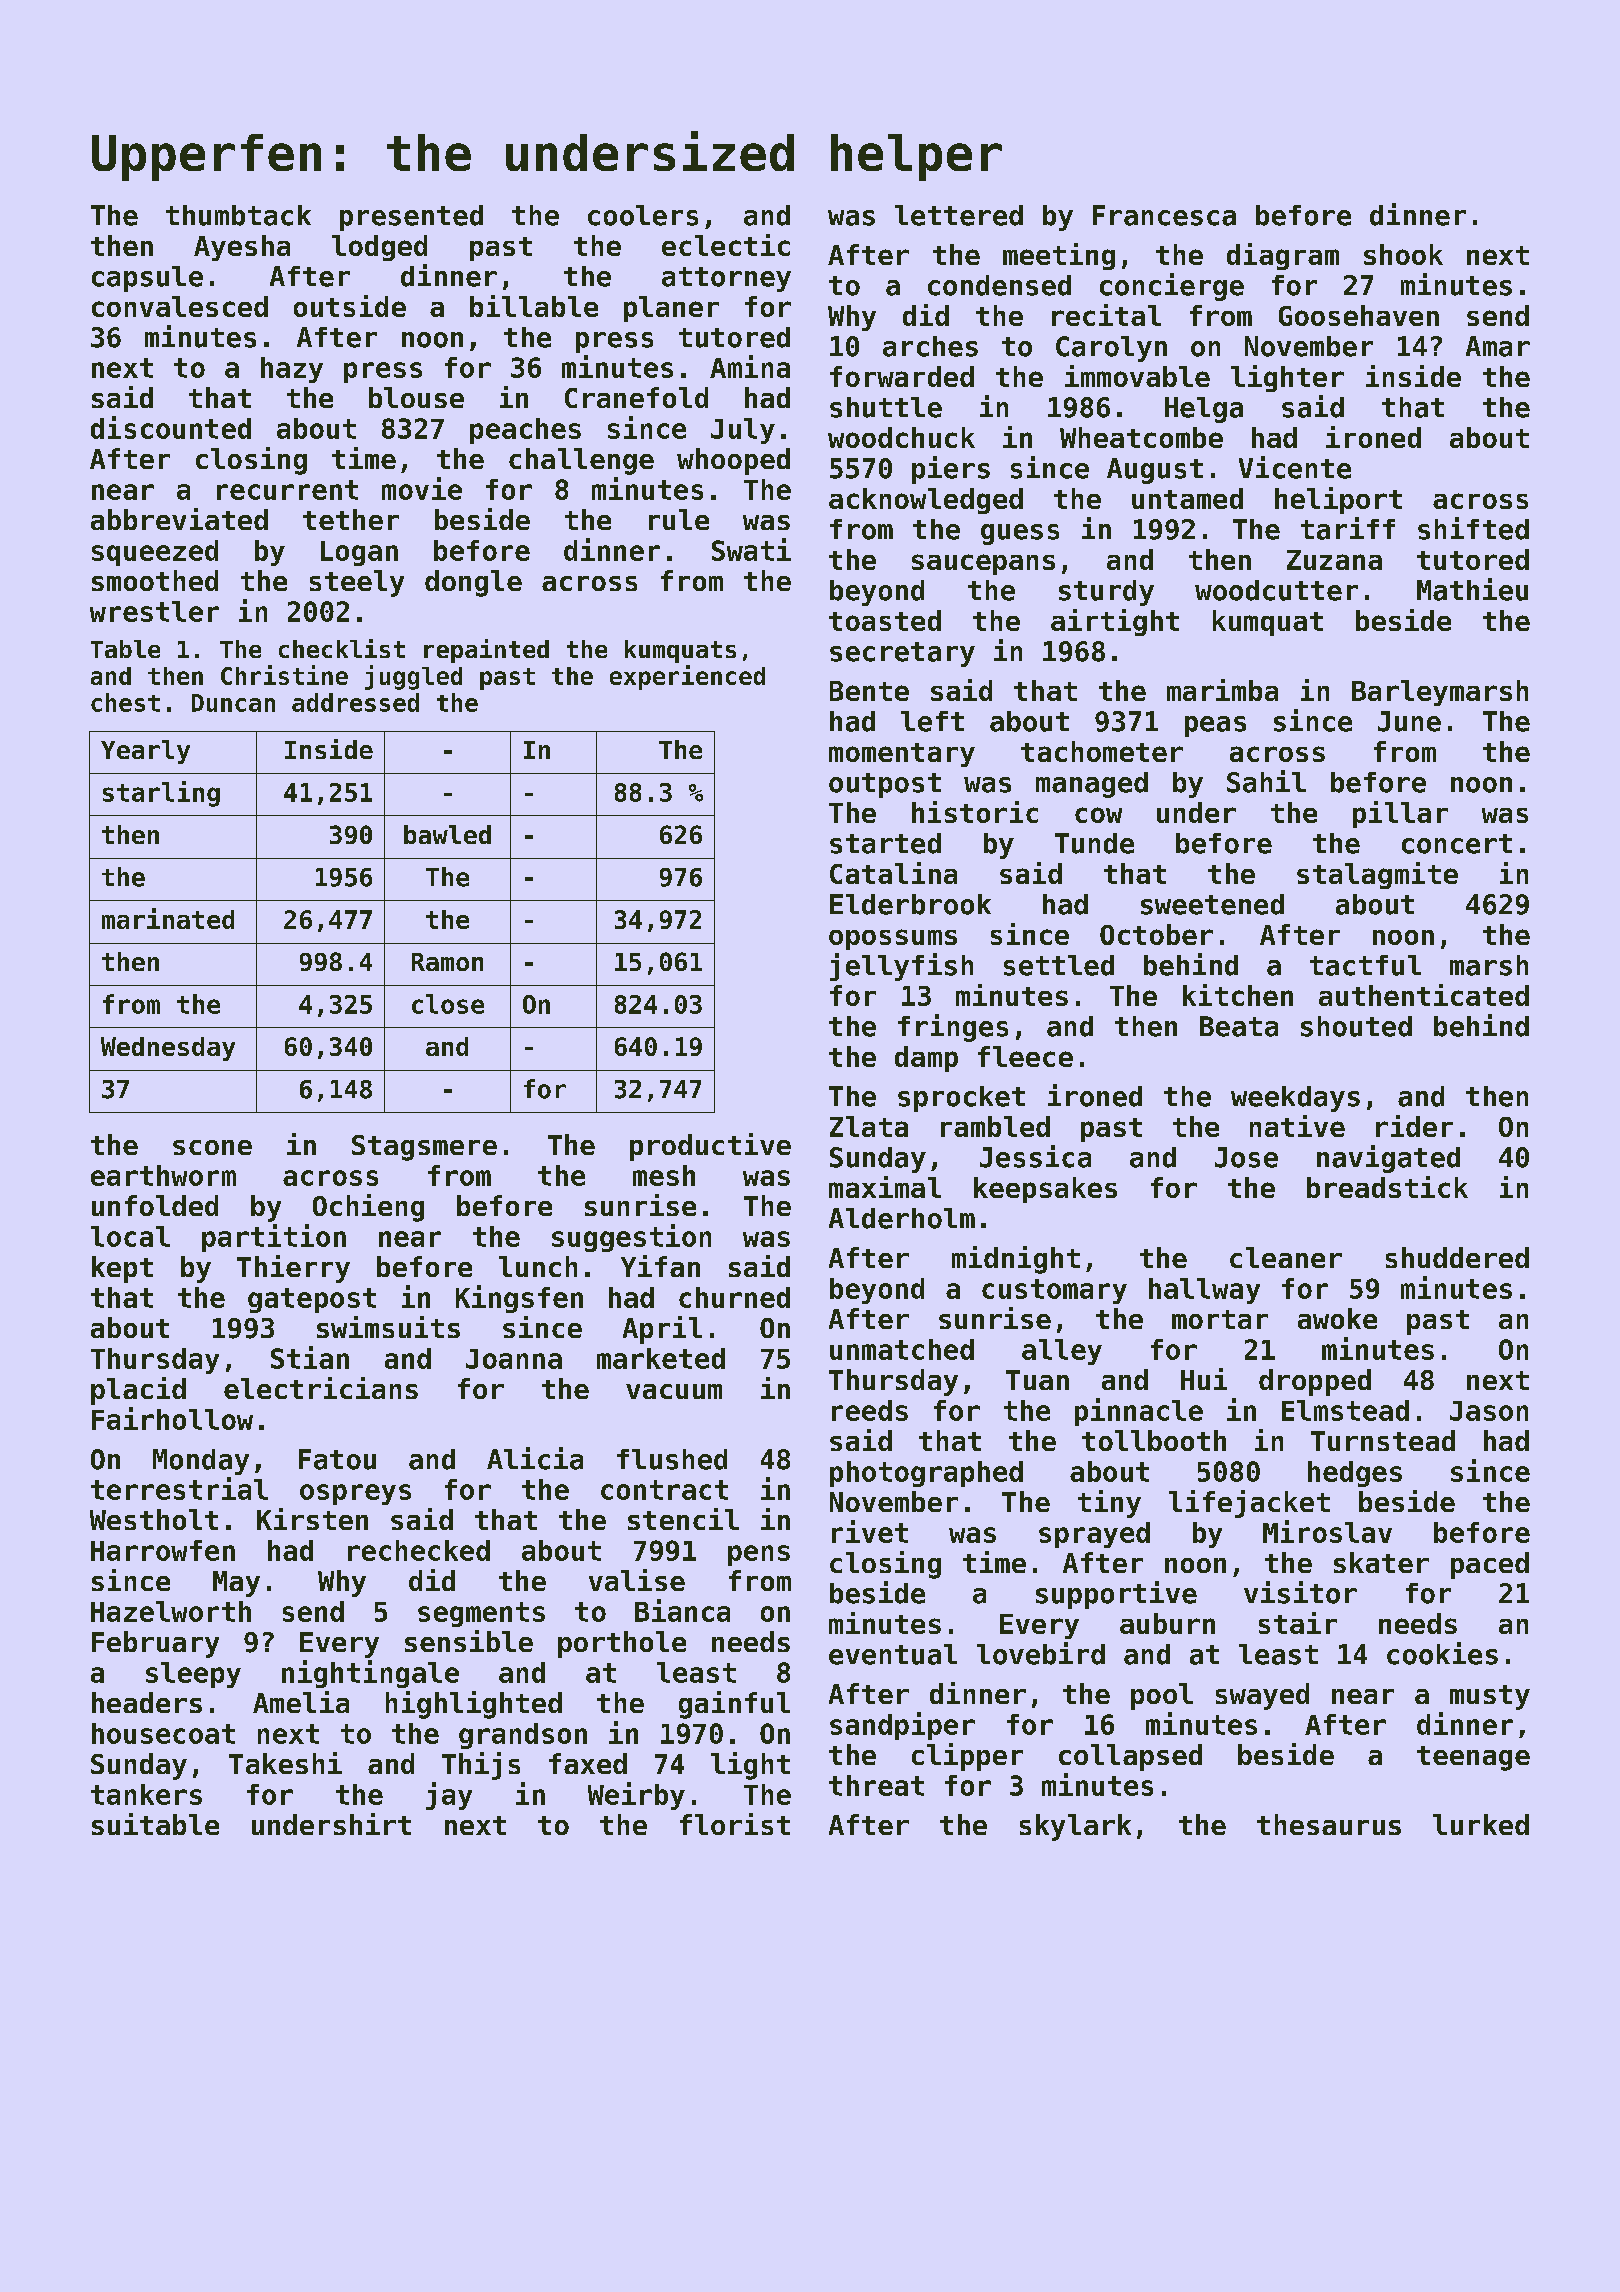 The image size is (1620, 2292). What do you see at coordinates (449, 1796) in the page?
I see `jay` at bounding box center [449, 1796].
